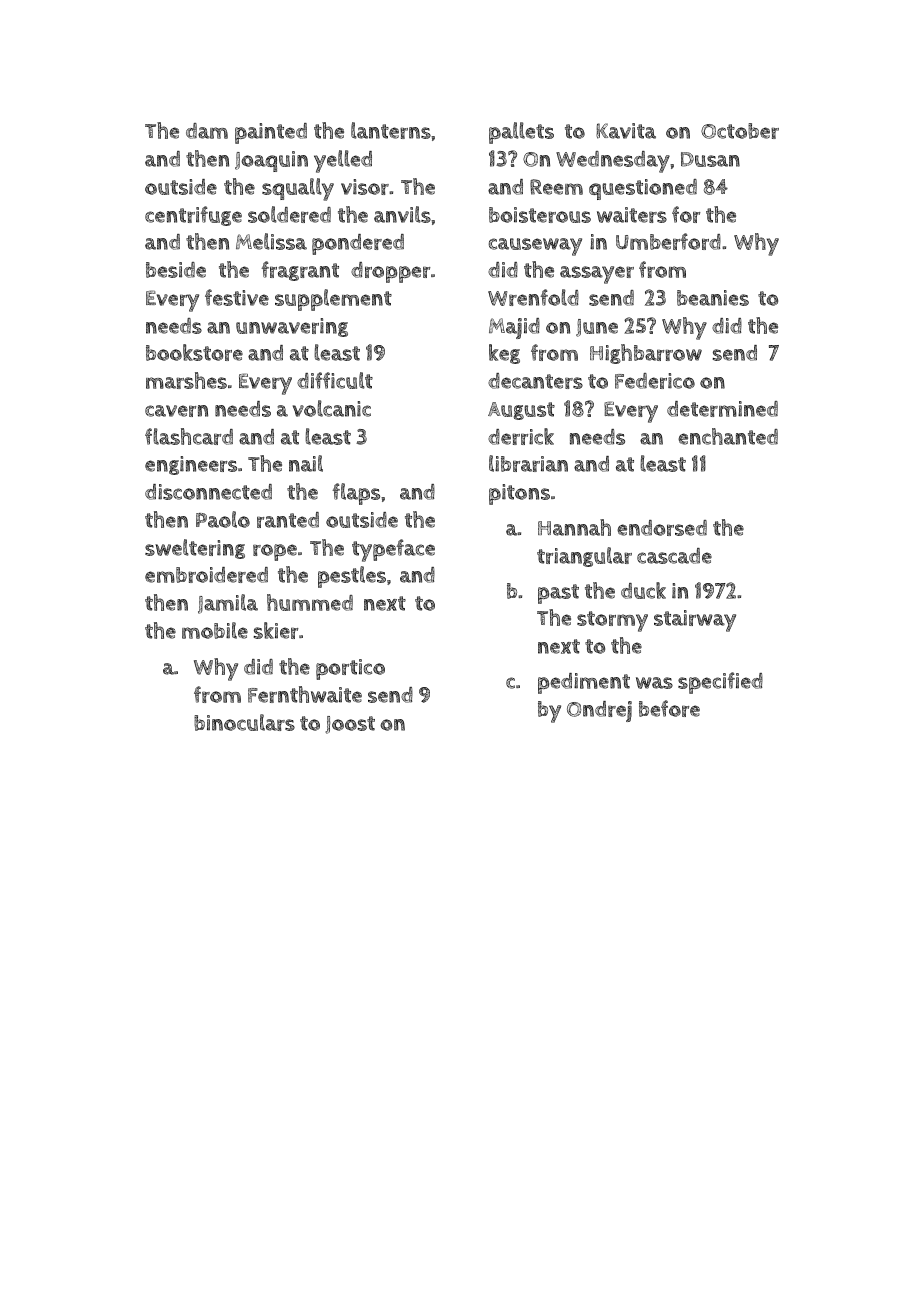 The height and width of the screenshot is (1311, 924). I want to click on painted, so click(271, 133).
